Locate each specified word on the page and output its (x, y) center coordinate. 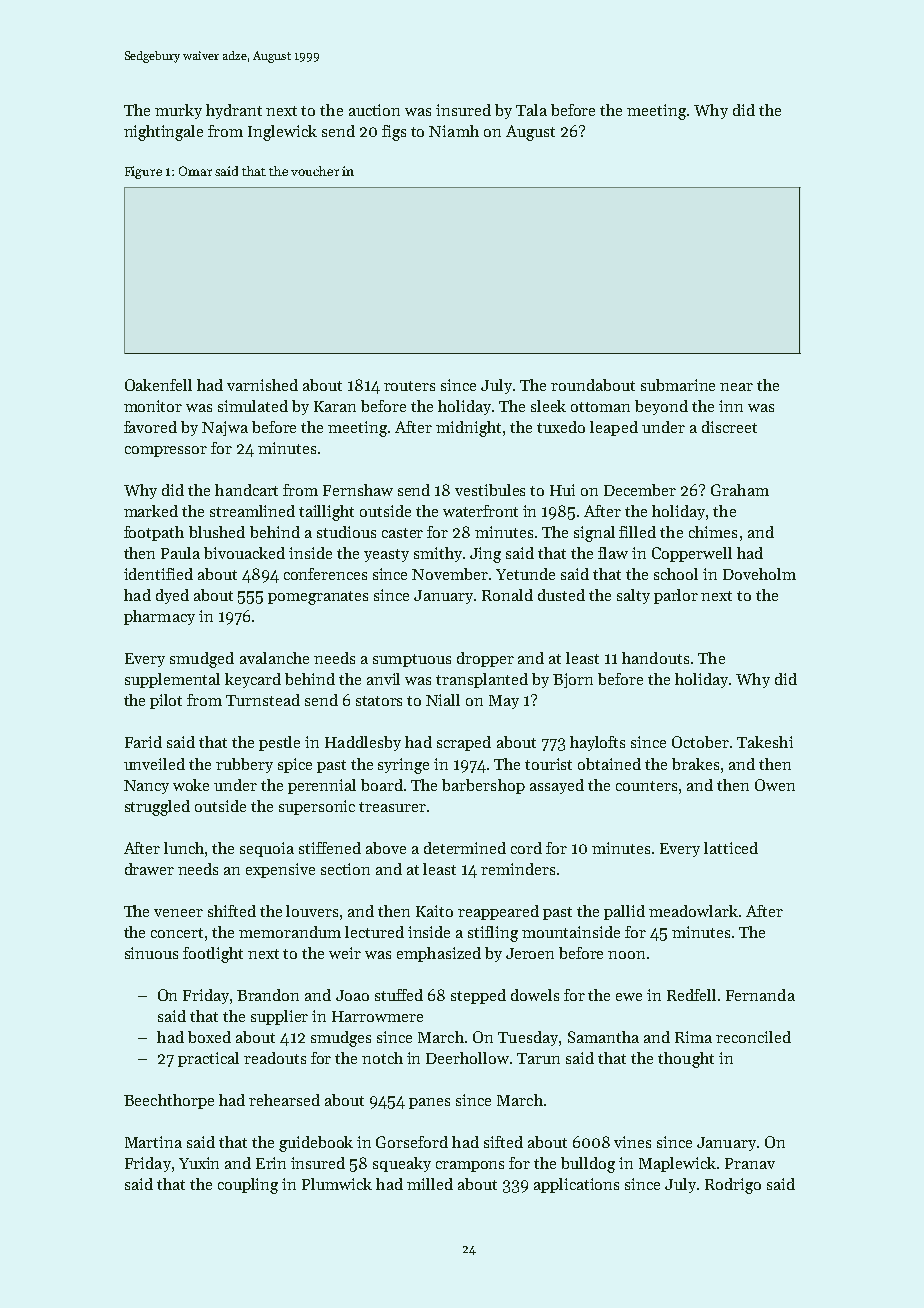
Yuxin (199, 1163)
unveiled (154, 764)
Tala (531, 110)
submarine (678, 385)
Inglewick (282, 133)
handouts (655, 658)
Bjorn (573, 680)
